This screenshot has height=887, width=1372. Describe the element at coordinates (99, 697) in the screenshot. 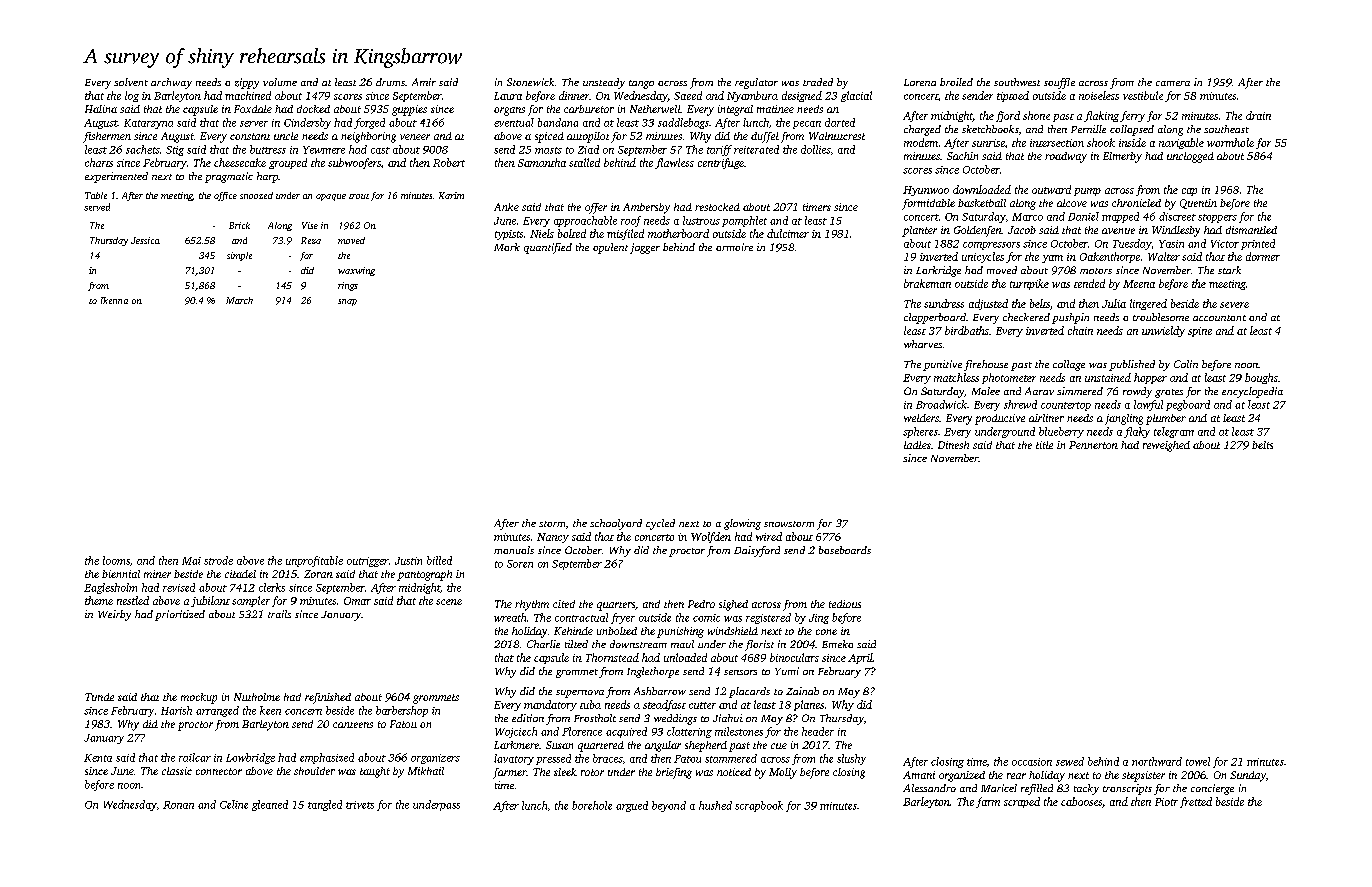

I see `Tunde` at that location.
